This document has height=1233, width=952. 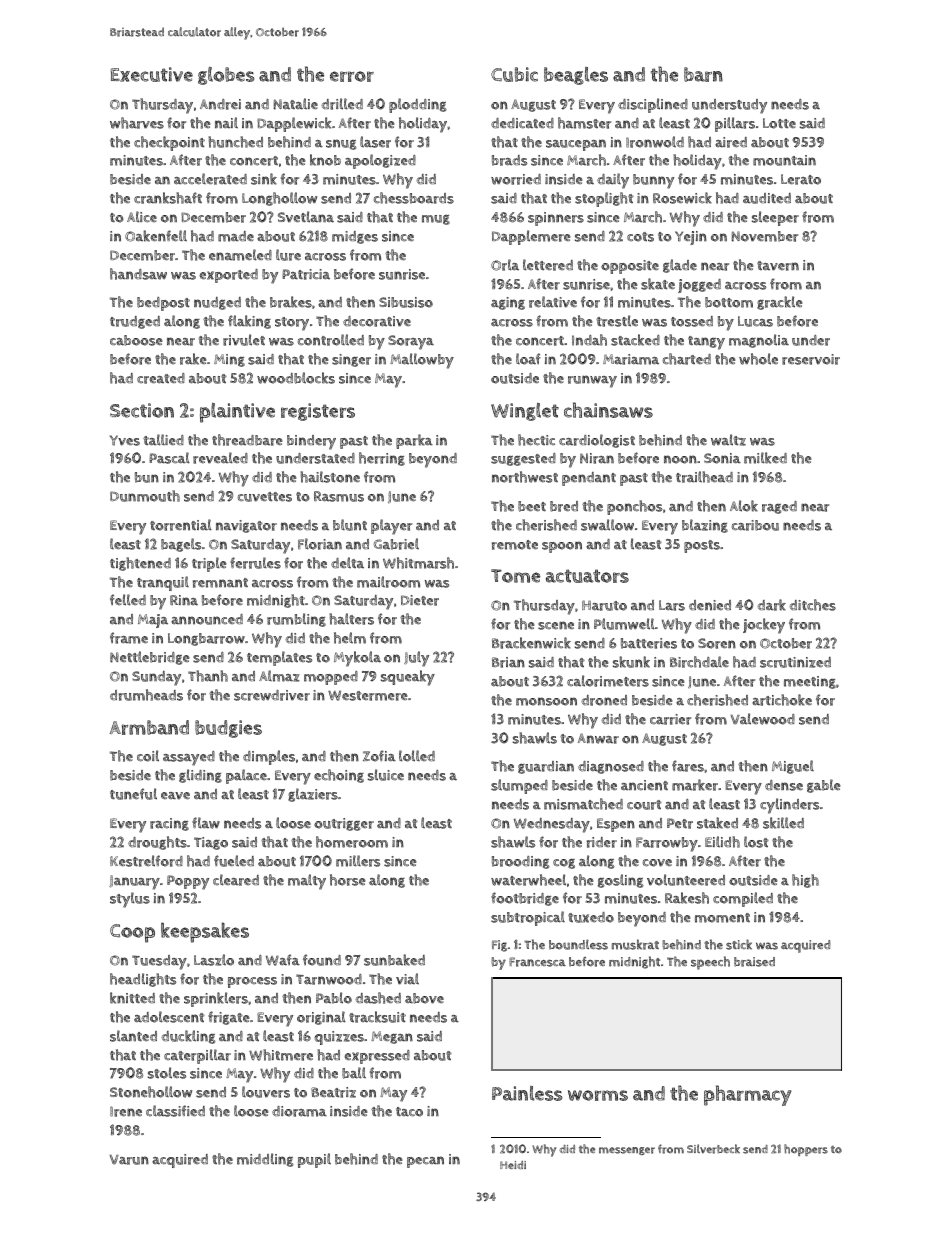 I want to click on Dieter, so click(x=420, y=600).
